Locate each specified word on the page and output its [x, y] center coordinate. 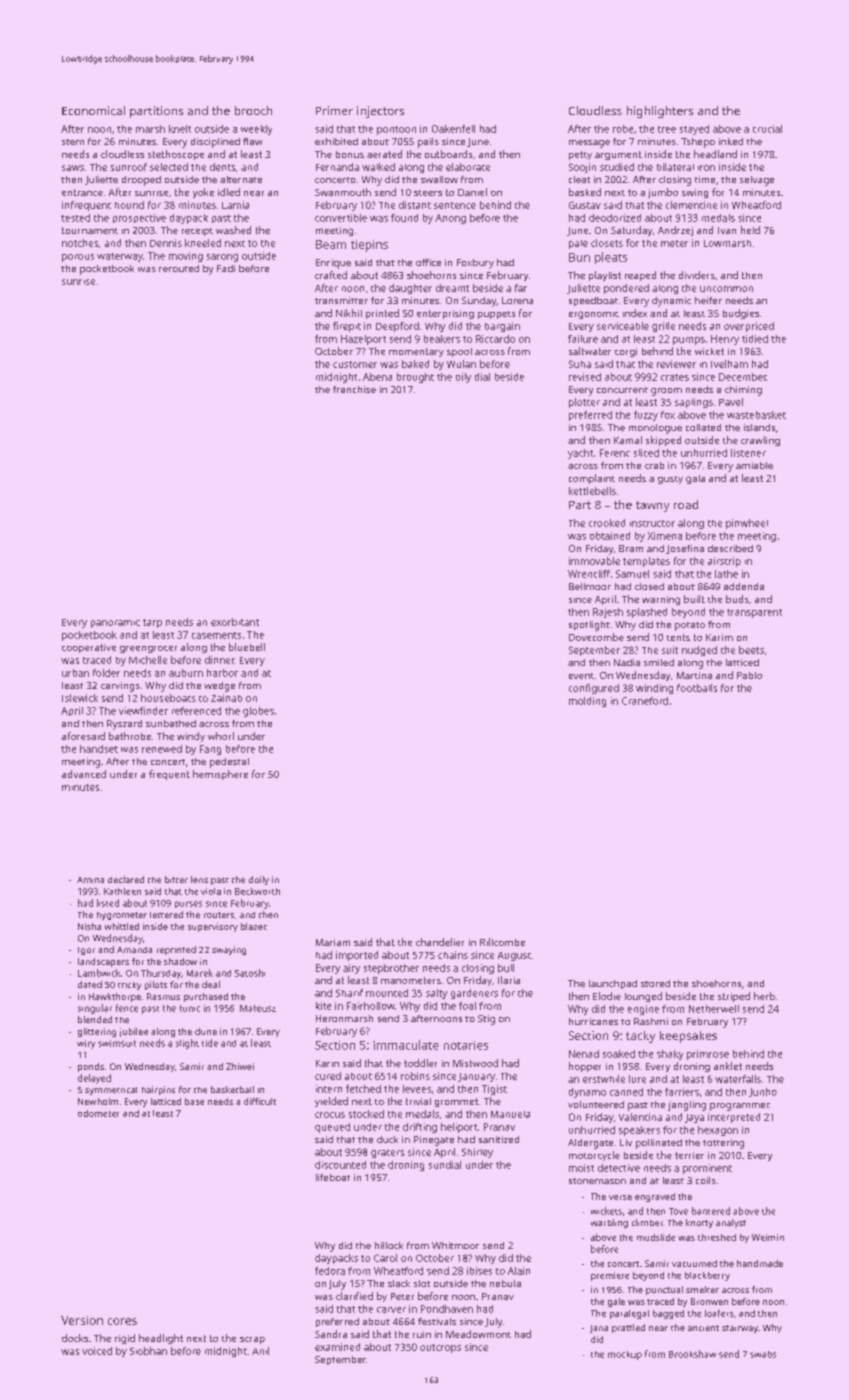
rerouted [179, 268]
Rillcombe [502, 942]
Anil [260, 1351]
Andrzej [675, 231]
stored [655, 983]
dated [90, 984]
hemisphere [220, 775]
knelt [180, 129]
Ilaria [509, 980]
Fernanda [337, 167]
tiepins [369, 246]
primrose [708, 1055]
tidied [755, 339]
